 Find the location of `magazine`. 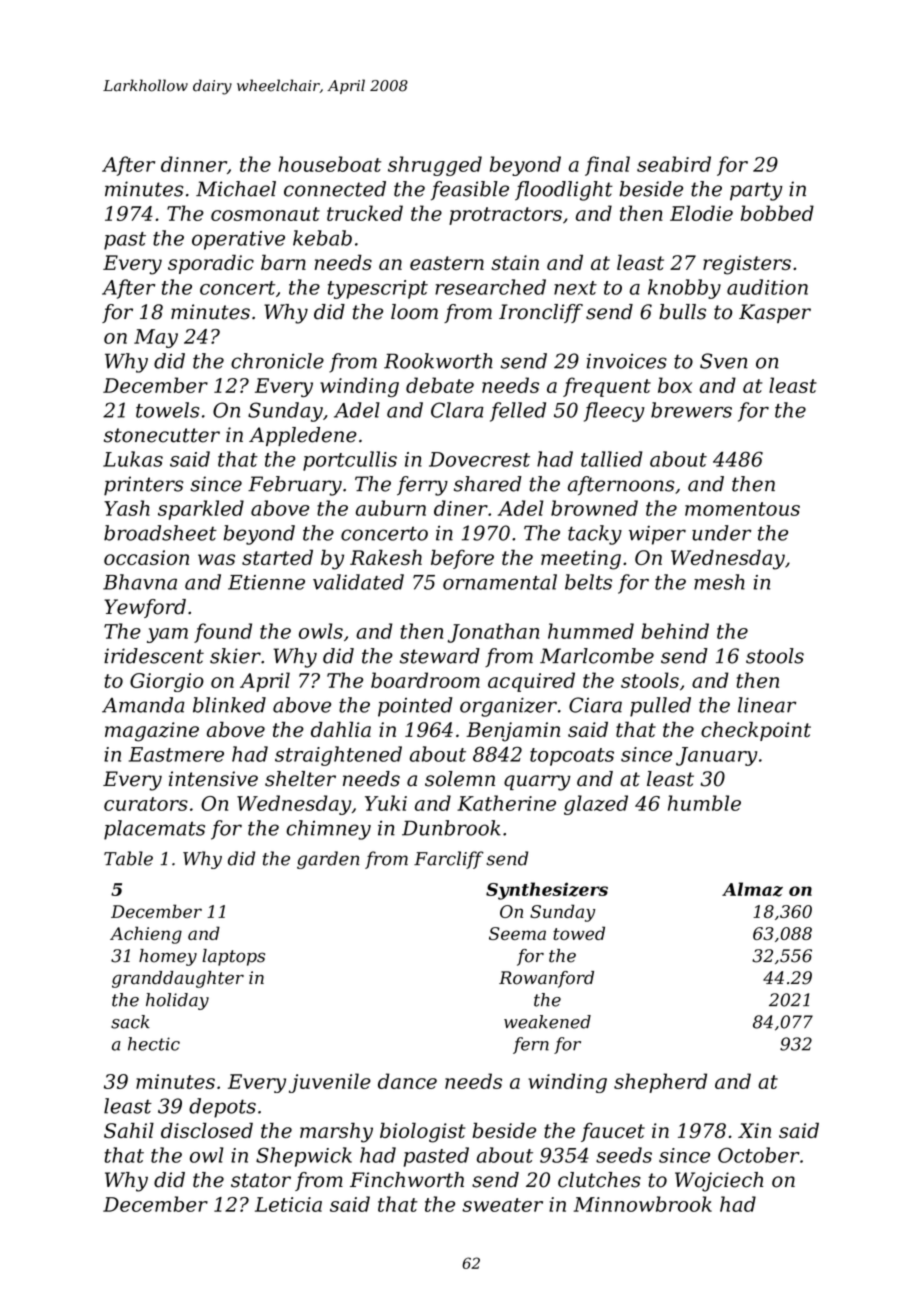

magazine is located at coordinates (152, 732).
